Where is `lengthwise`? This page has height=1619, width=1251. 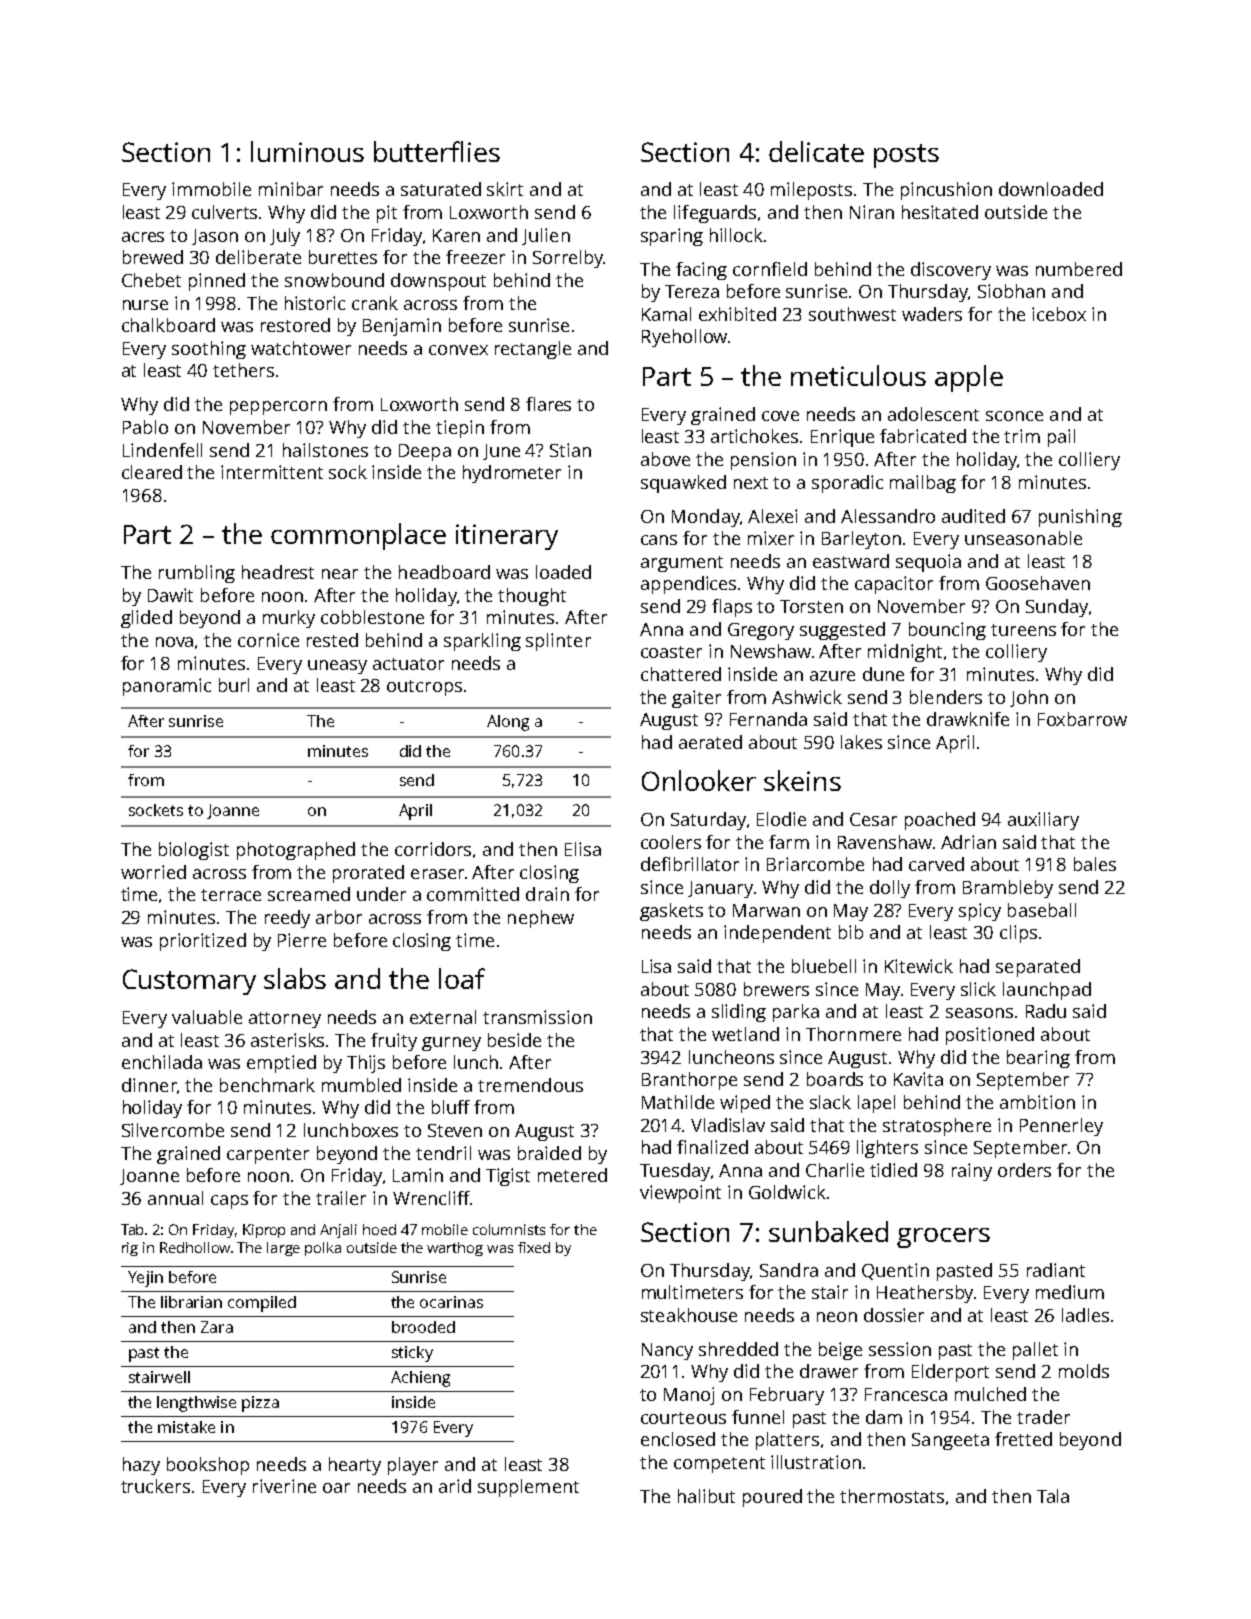
lengthwise is located at coordinates (196, 1404).
